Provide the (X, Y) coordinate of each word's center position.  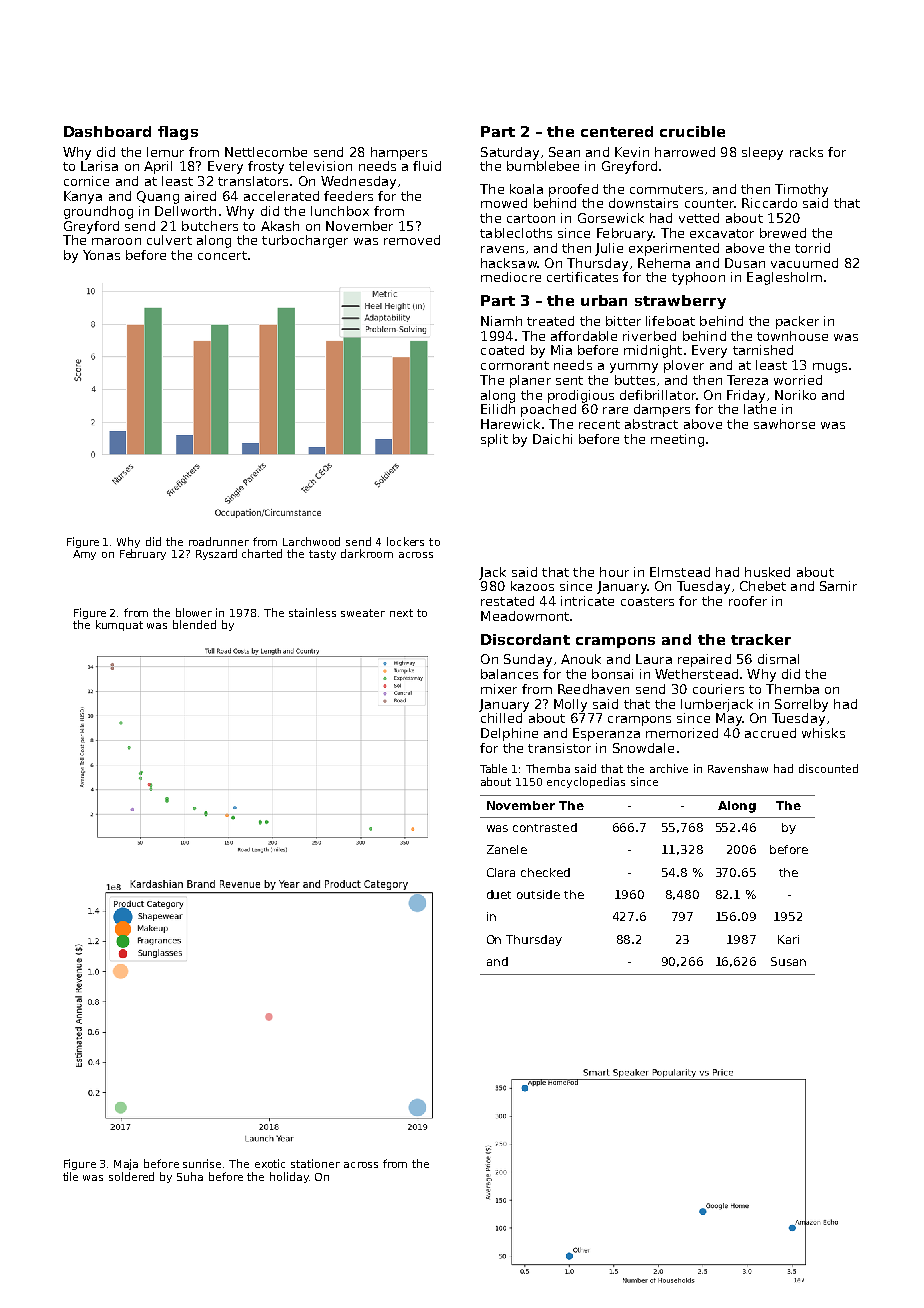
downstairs (643, 203)
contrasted (545, 827)
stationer (315, 1163)
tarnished (763, 350)
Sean (564, 152)
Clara (501, 872)
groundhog (98, 212)
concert (222, 255)
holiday (289, 1177)
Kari (788, 939)
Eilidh (498, 409)
